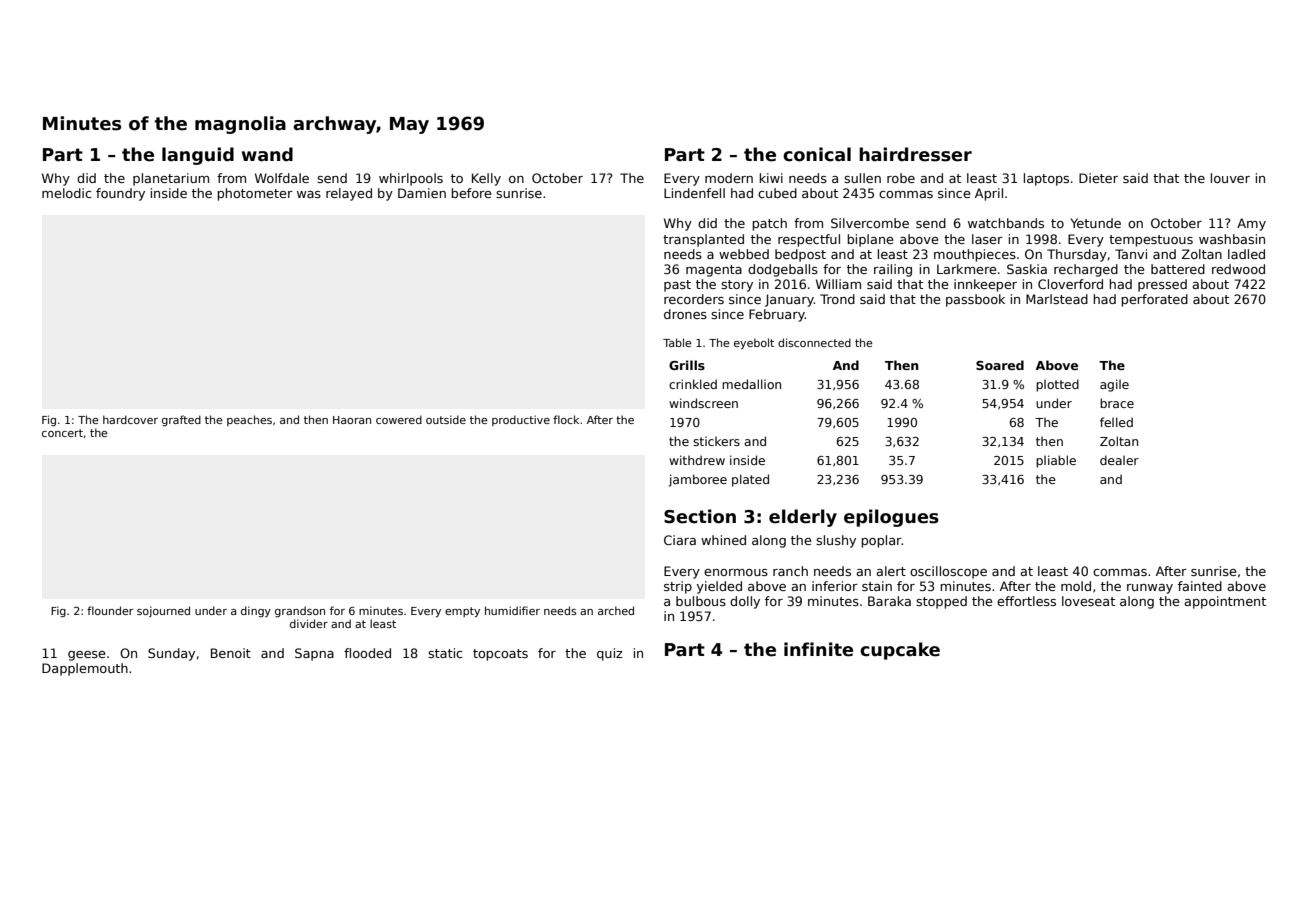 This document has height=924, width=1308. What do you see at coordinates (723, 540) in the document?
I see `whined` at bounding box center [723, 540].
